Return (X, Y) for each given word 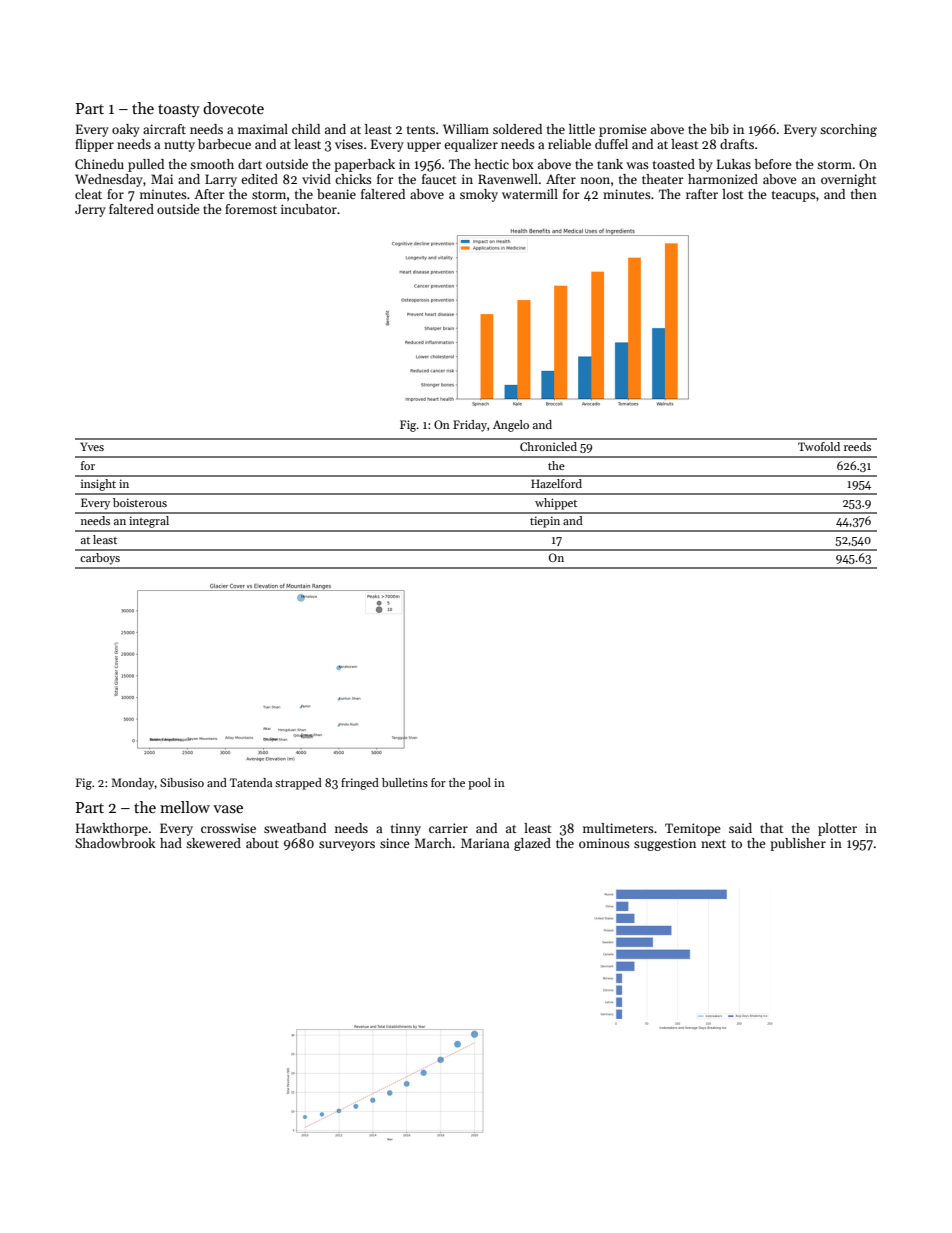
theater (663, 179)
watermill (530, 194)
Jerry (90, 210)
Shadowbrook (115, 843)
